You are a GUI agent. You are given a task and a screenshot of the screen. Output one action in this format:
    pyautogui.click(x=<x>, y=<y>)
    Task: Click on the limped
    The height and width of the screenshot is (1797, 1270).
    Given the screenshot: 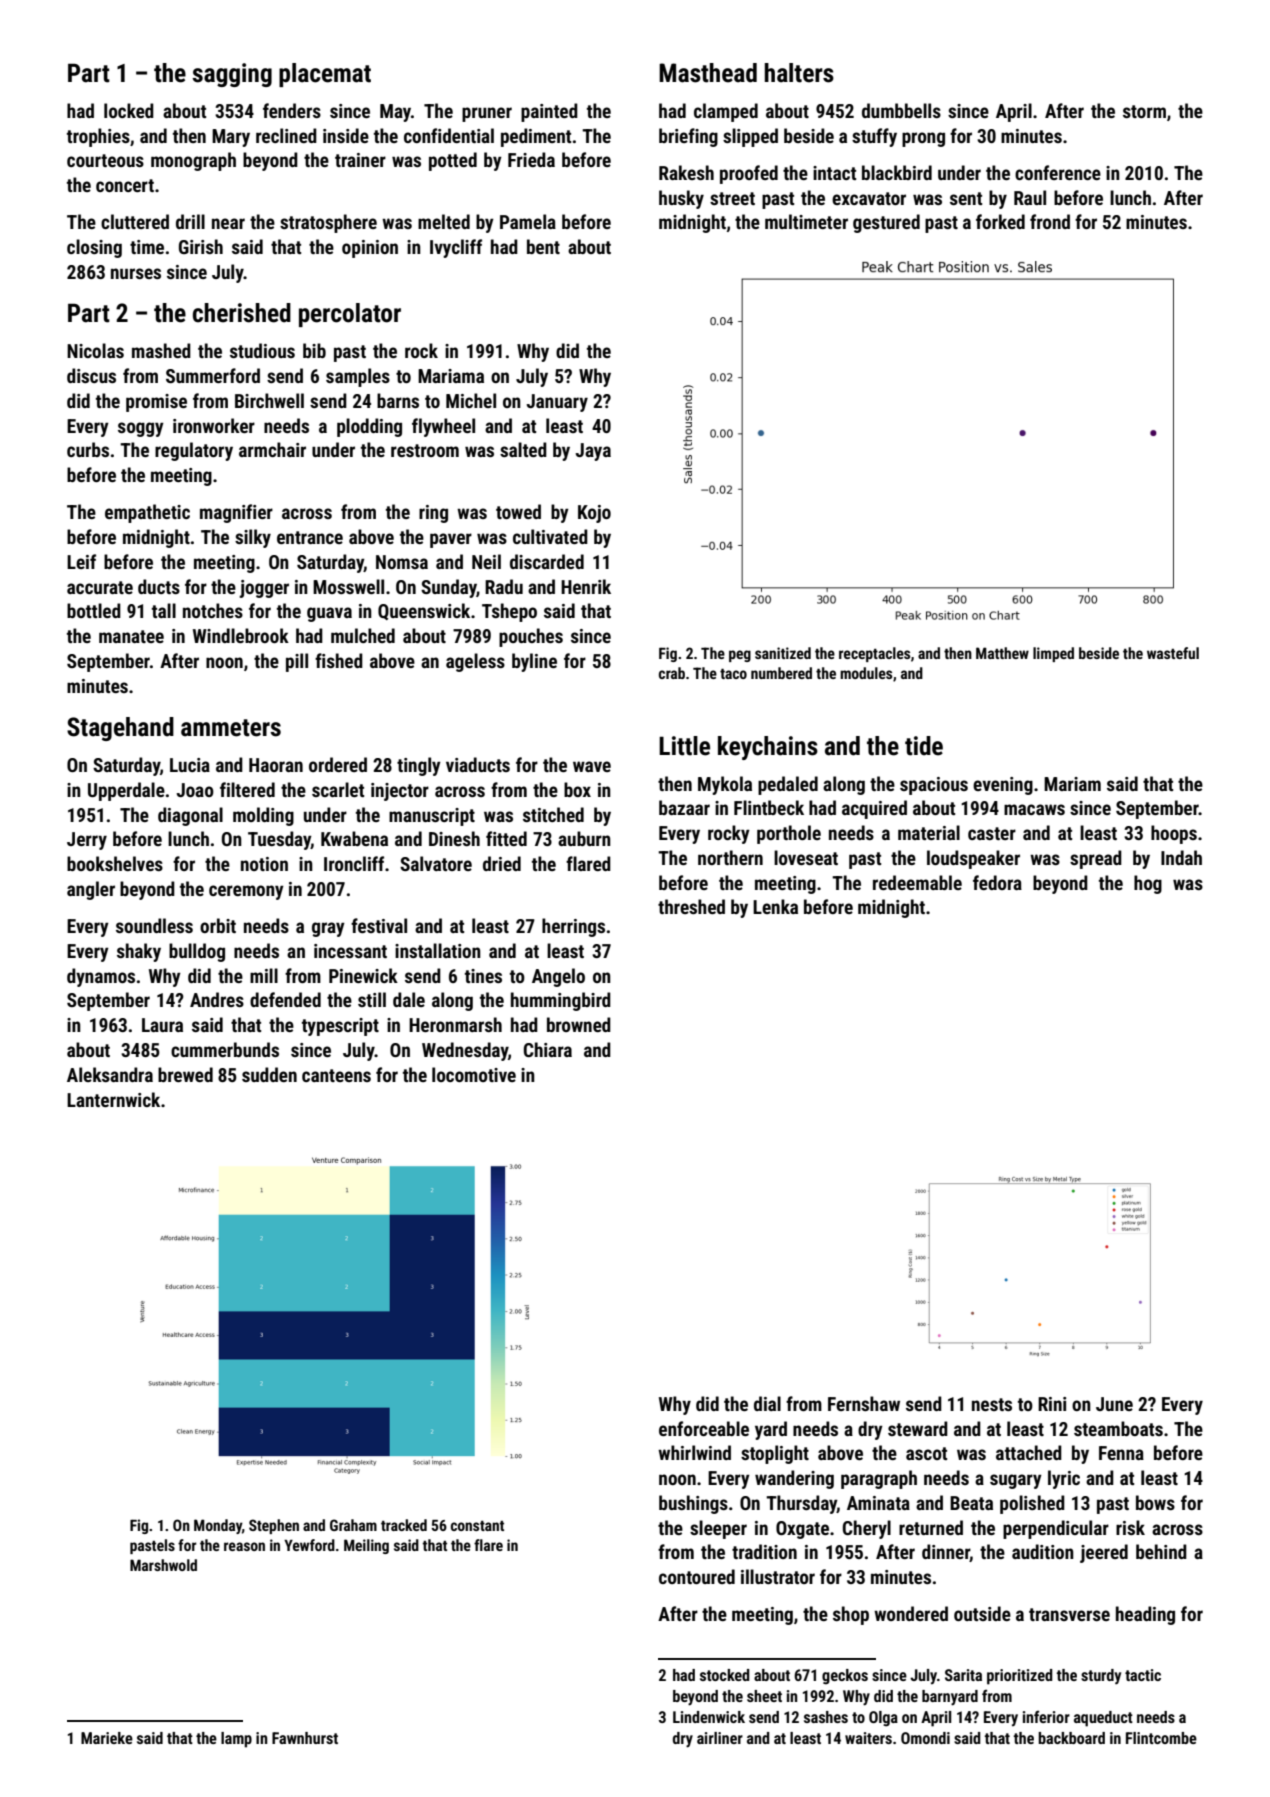 What is the action you would take?
    pyautogui.click(x=1053, y=654)
